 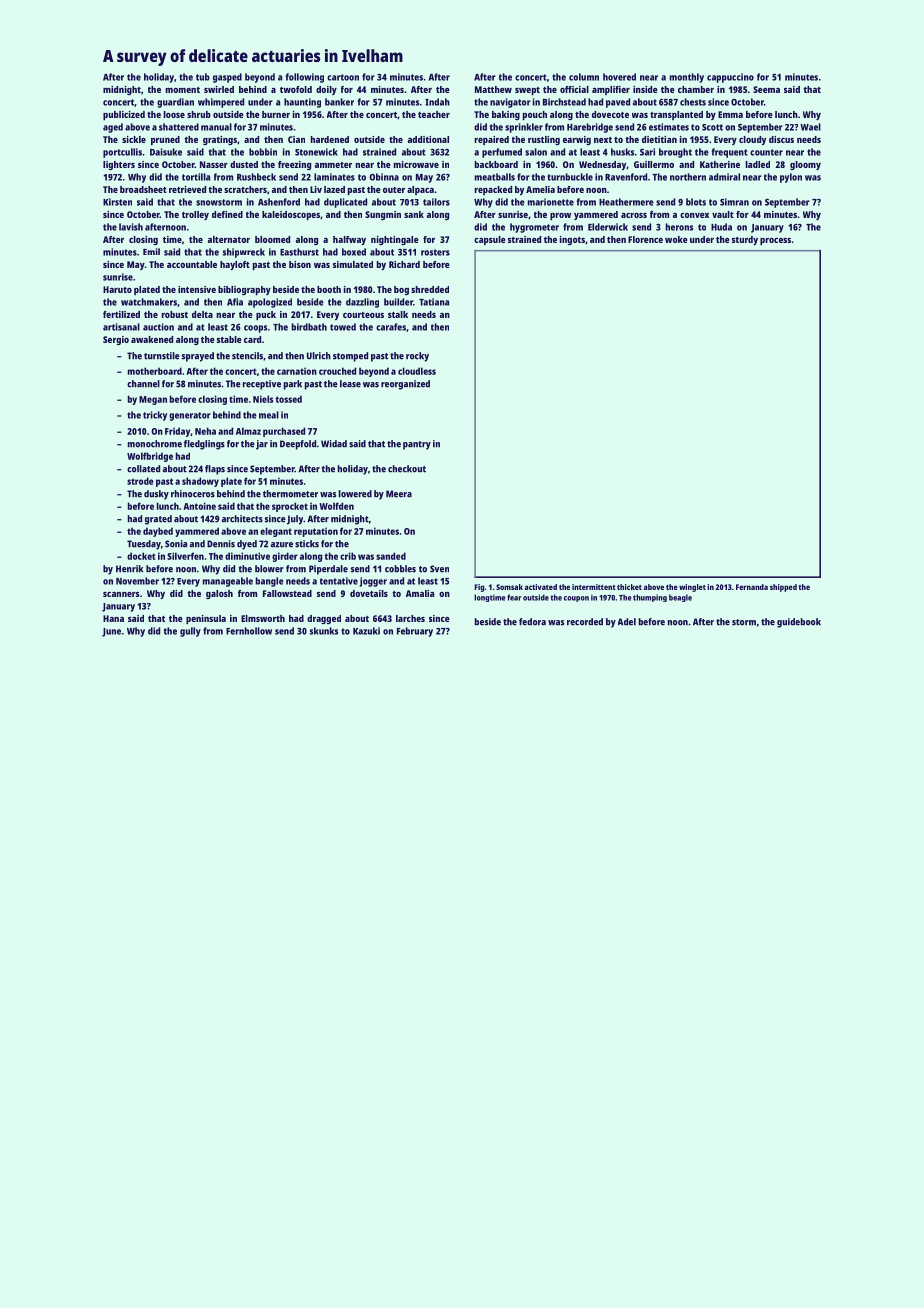 I want to click on chests, so click(x=693, y=102).
